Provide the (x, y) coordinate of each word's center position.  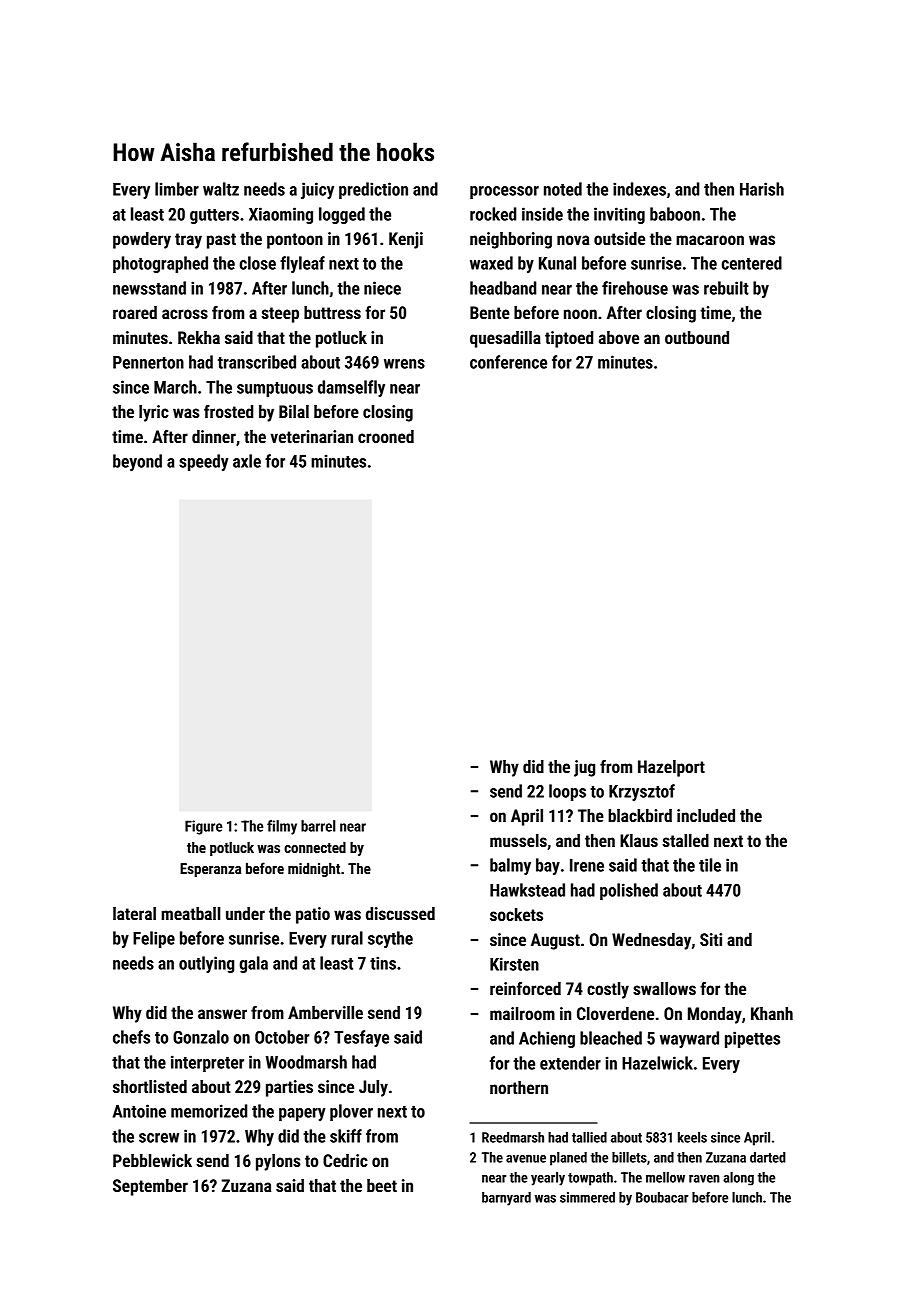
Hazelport (671, 768)
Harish (762, 189)
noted (563, 189)
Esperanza (210, 870)
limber (177, 189)
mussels (518, 840)
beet (382, 1185)
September (150, 1187)
